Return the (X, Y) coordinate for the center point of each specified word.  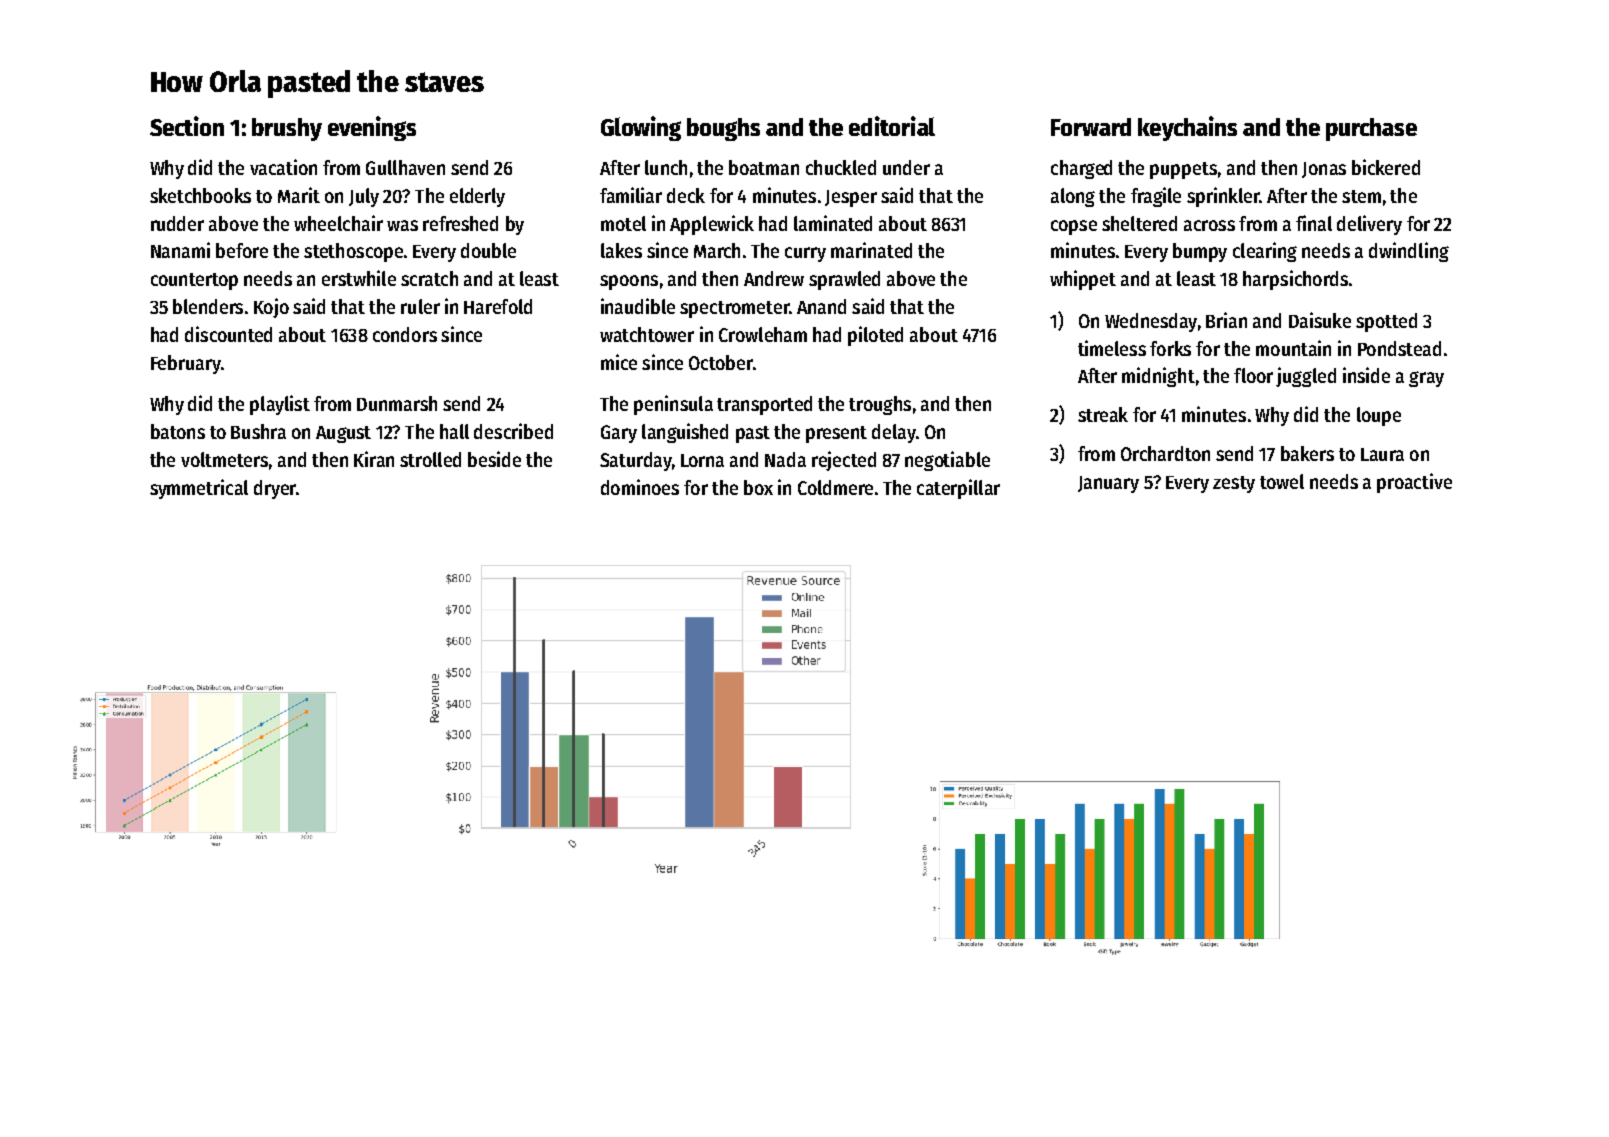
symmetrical (199, 489)
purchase (1371, 129)
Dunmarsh (397, 403)
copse (1074, 227)
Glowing (641, 128)
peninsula (673, 405)
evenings (372, 128)
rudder (177, 223)
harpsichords (1295, 280)
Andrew (774, 278)
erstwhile (359, 278)
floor (1253, 375)
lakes (621, 250)
